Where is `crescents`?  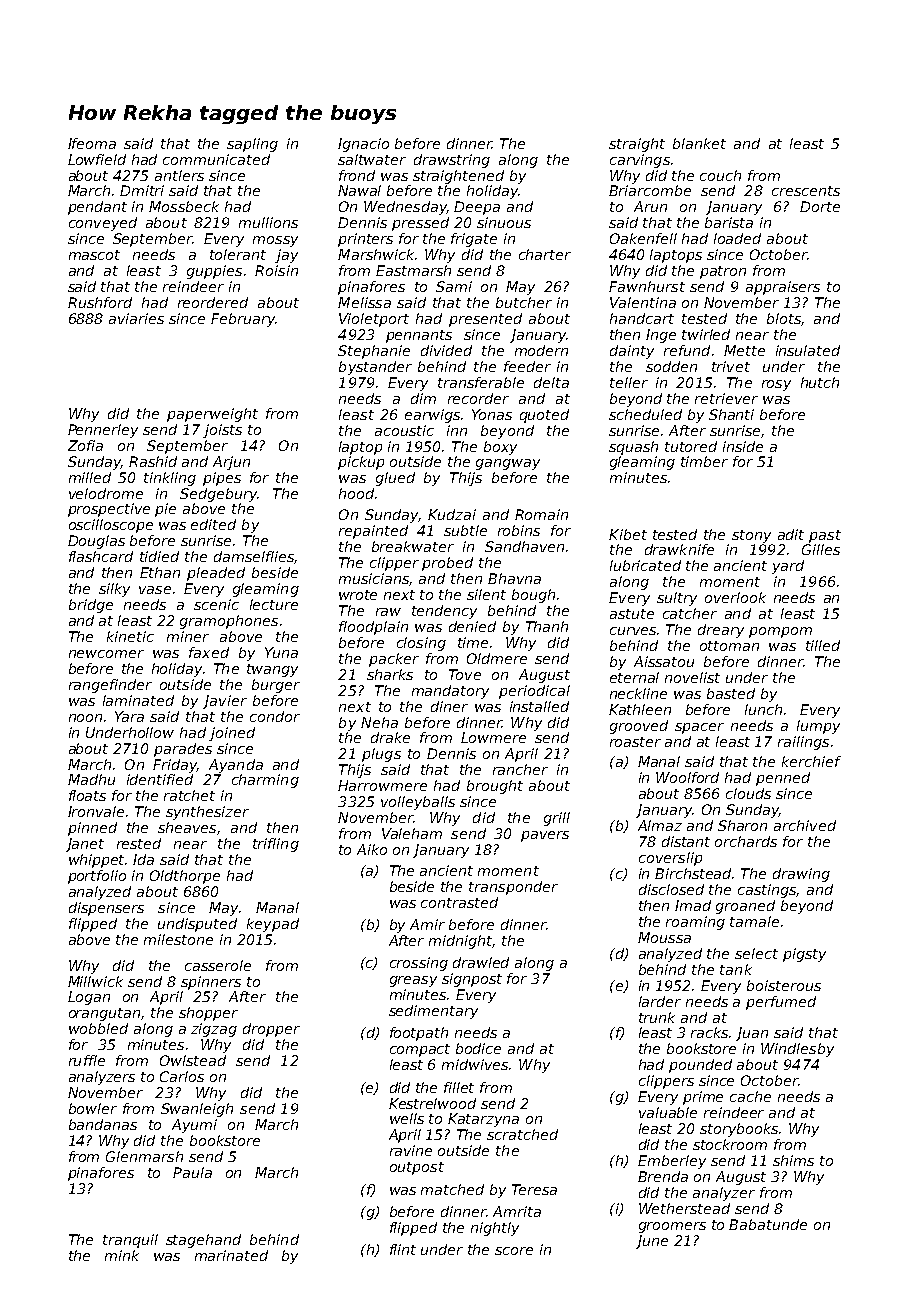
crescents is located at coordinates (806, 191).
